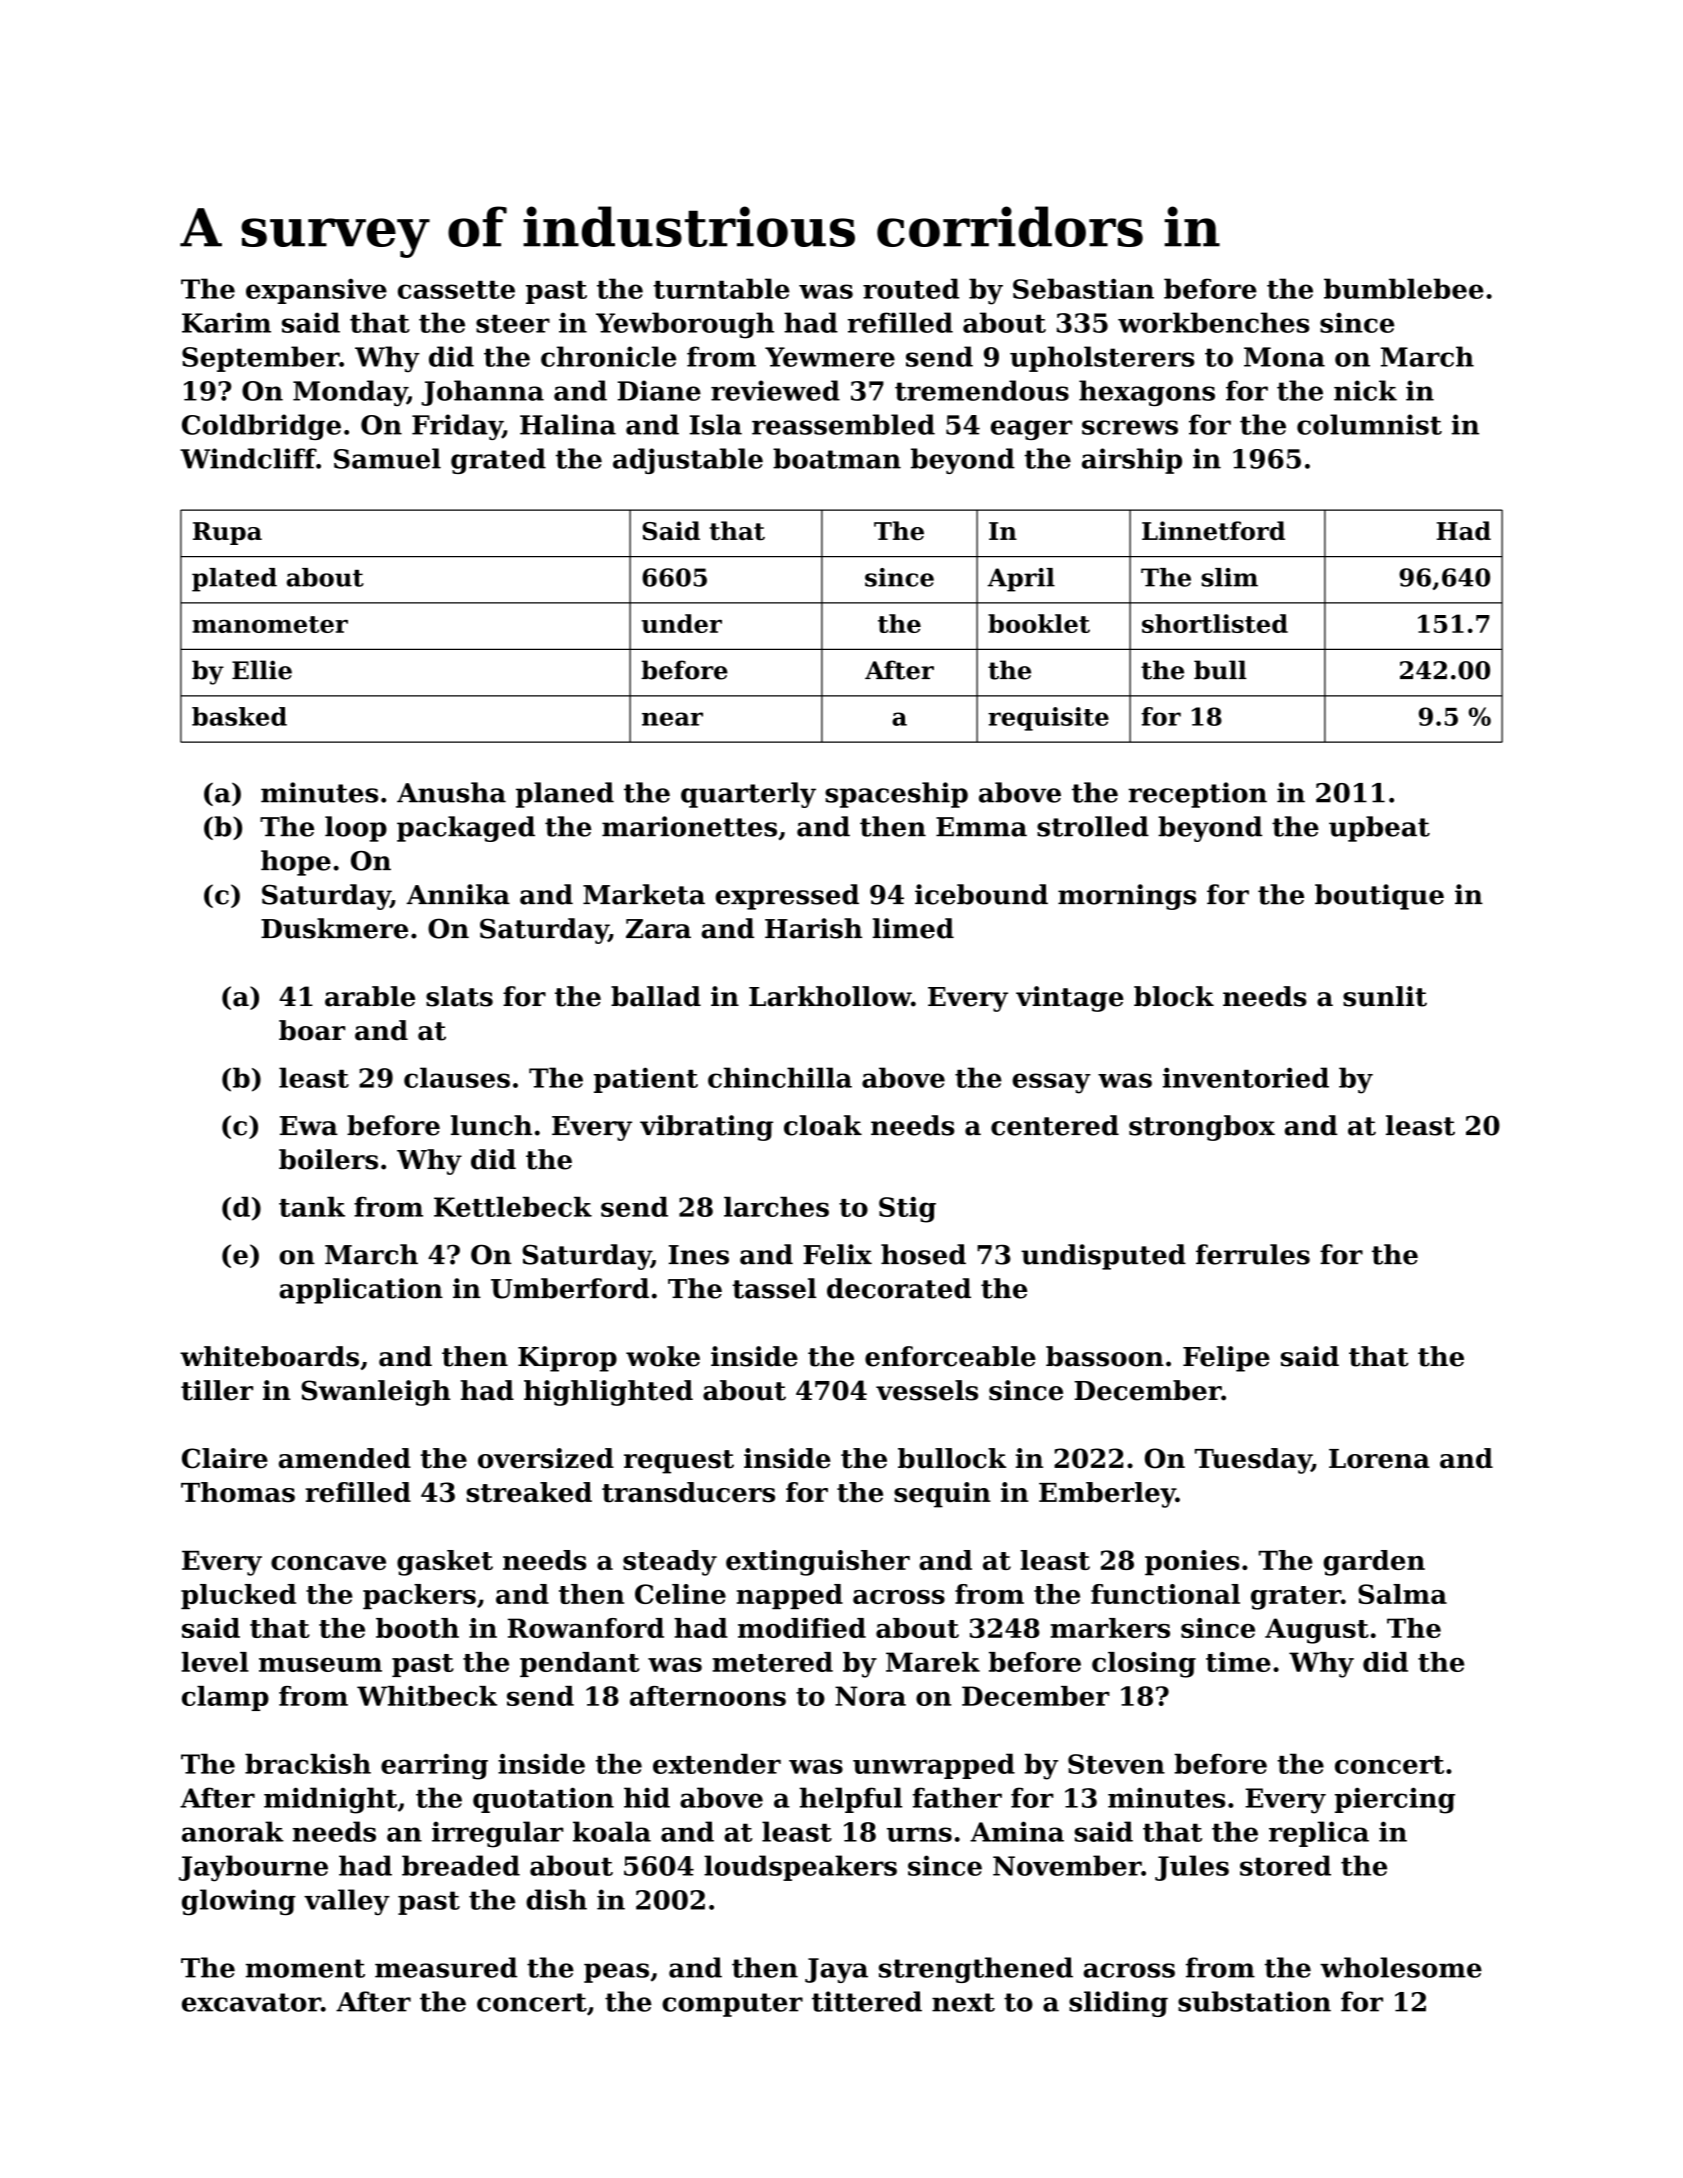 The height and width of the screenshot is (2178, 1683). Describe the element at coordinates (1369, 424) in the screenshot. I see `columnist` at that location.
